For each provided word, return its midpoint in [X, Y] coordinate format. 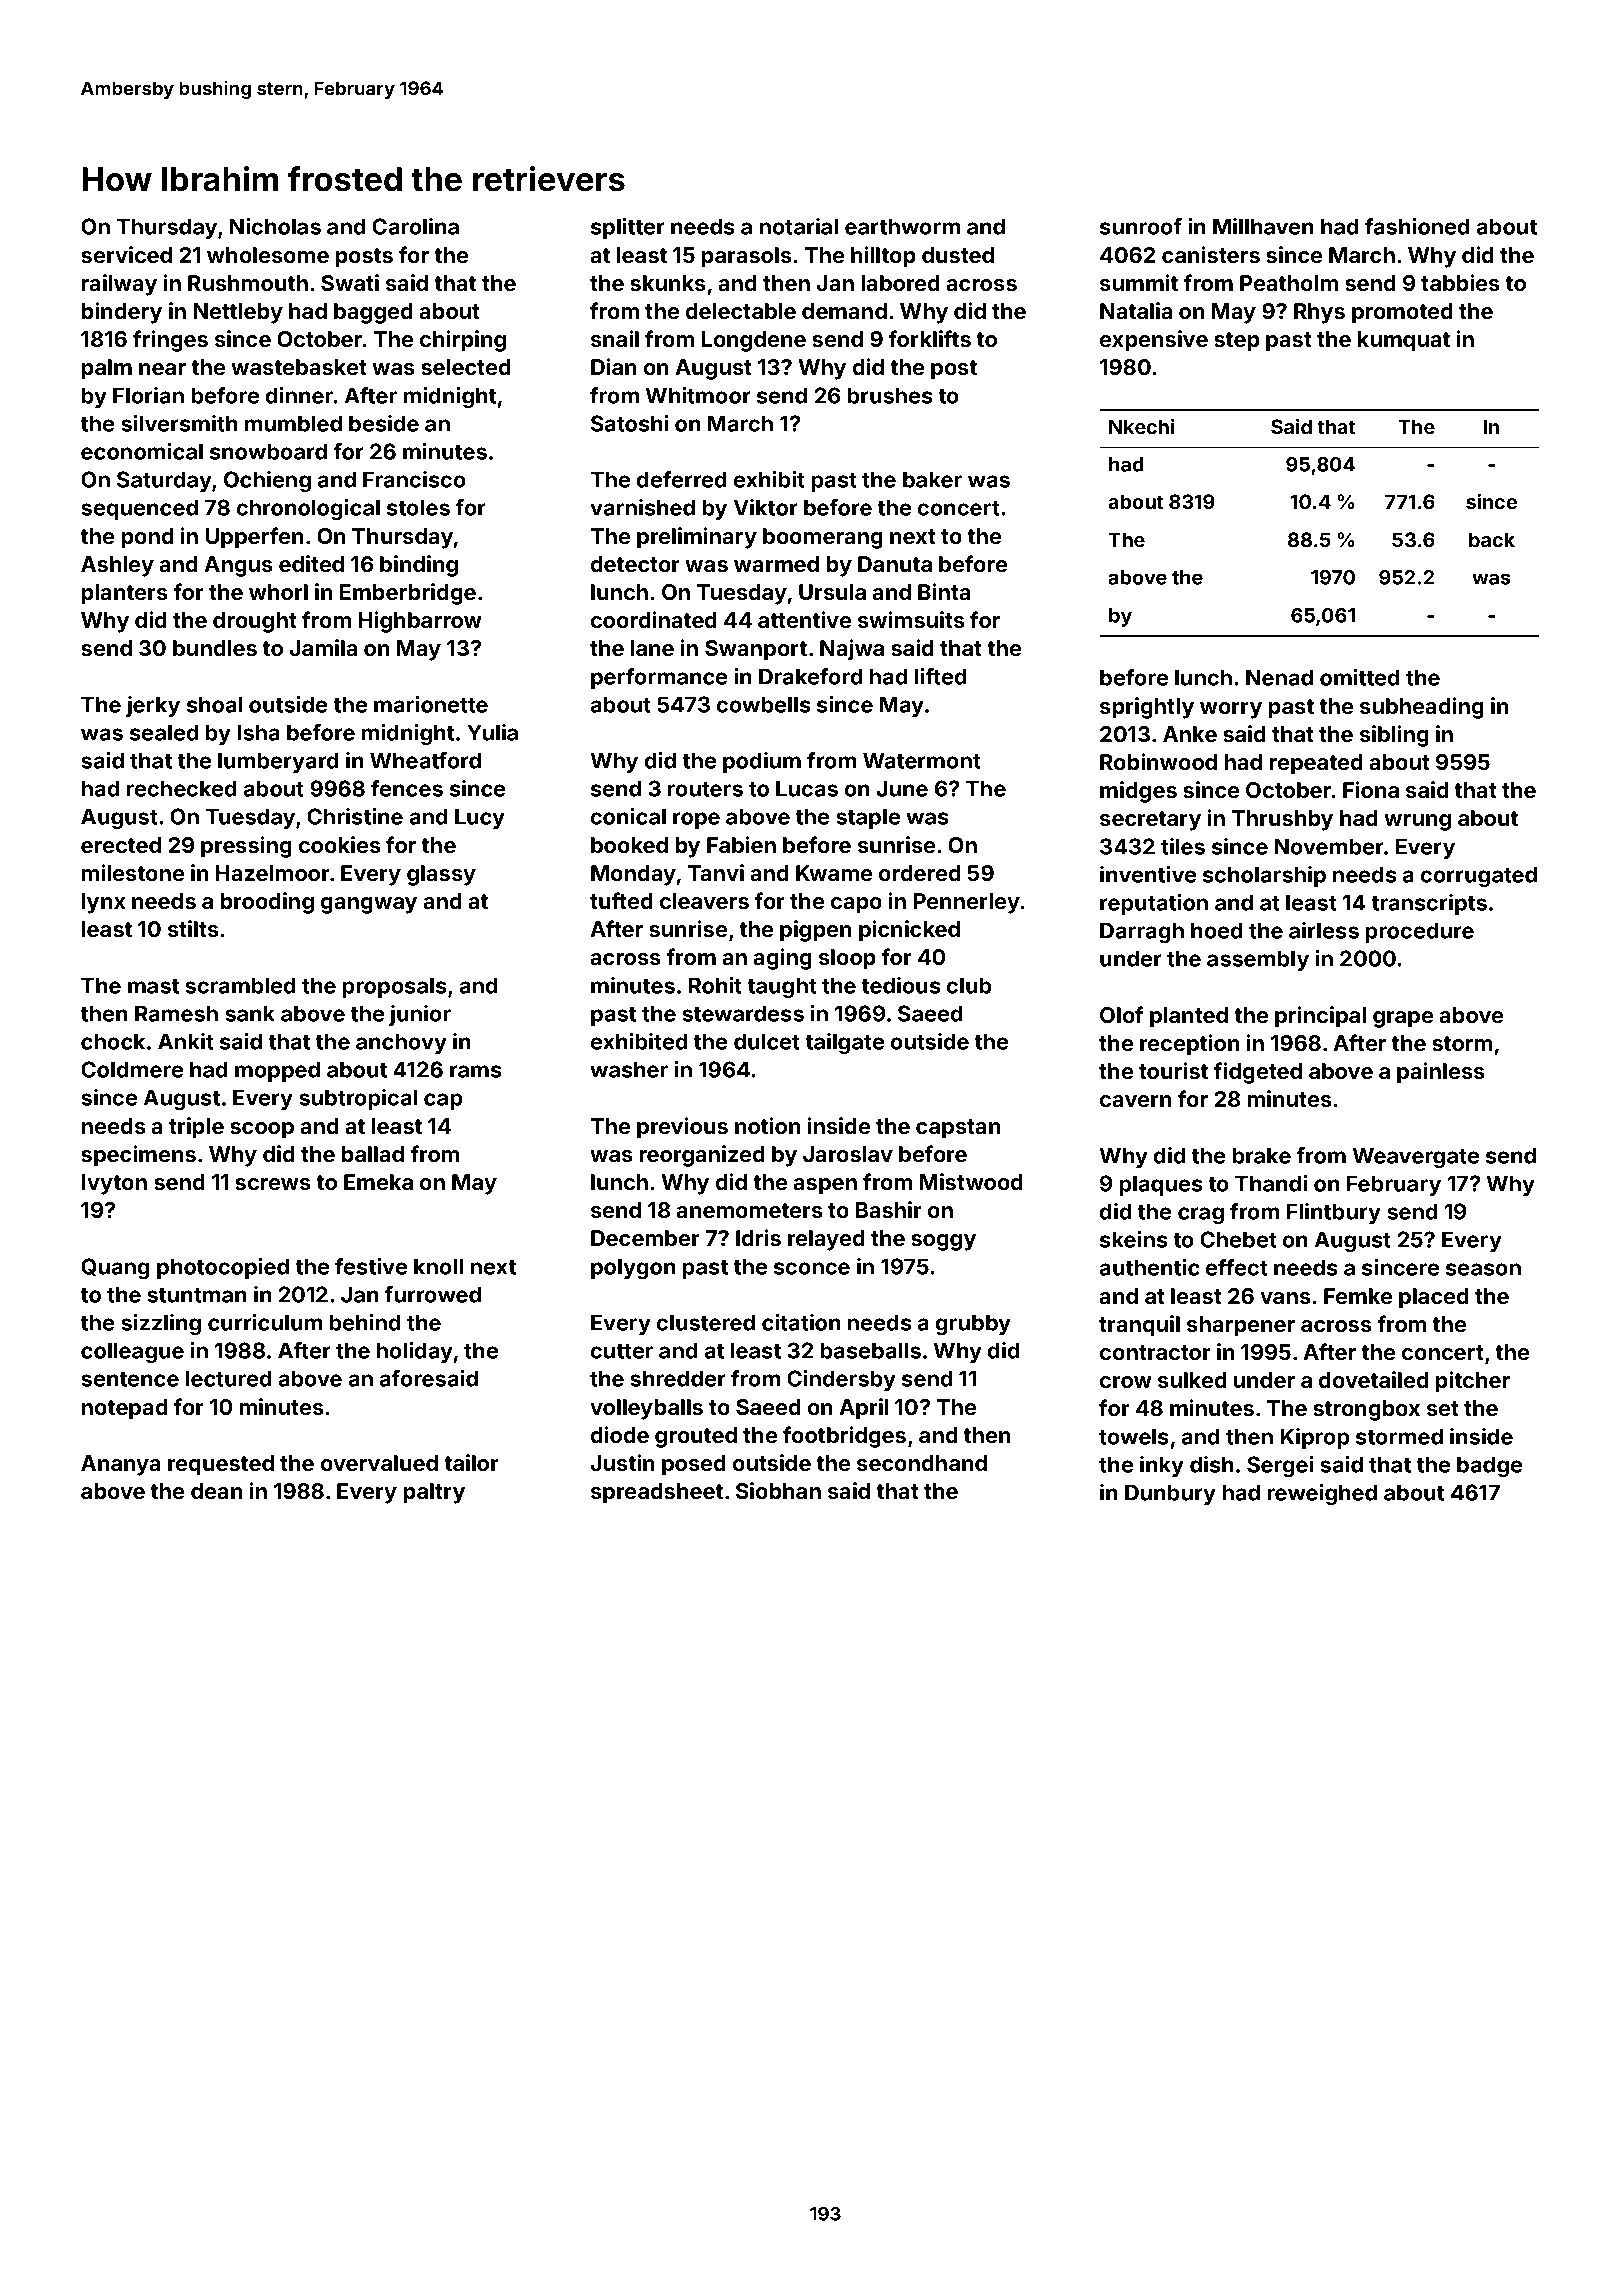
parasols [747, 257]
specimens [138, 1156]
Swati [350, 282]
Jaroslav [848, 1154]
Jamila [323, 647]
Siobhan [778, 1490]
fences [407, 788]
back [1492, 539]
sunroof [1141, 226]
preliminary [697, 538]
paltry [434, 1493]
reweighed [1322, 1494]
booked [629, 845]
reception [1189, 1045]
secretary [1150, 821]
